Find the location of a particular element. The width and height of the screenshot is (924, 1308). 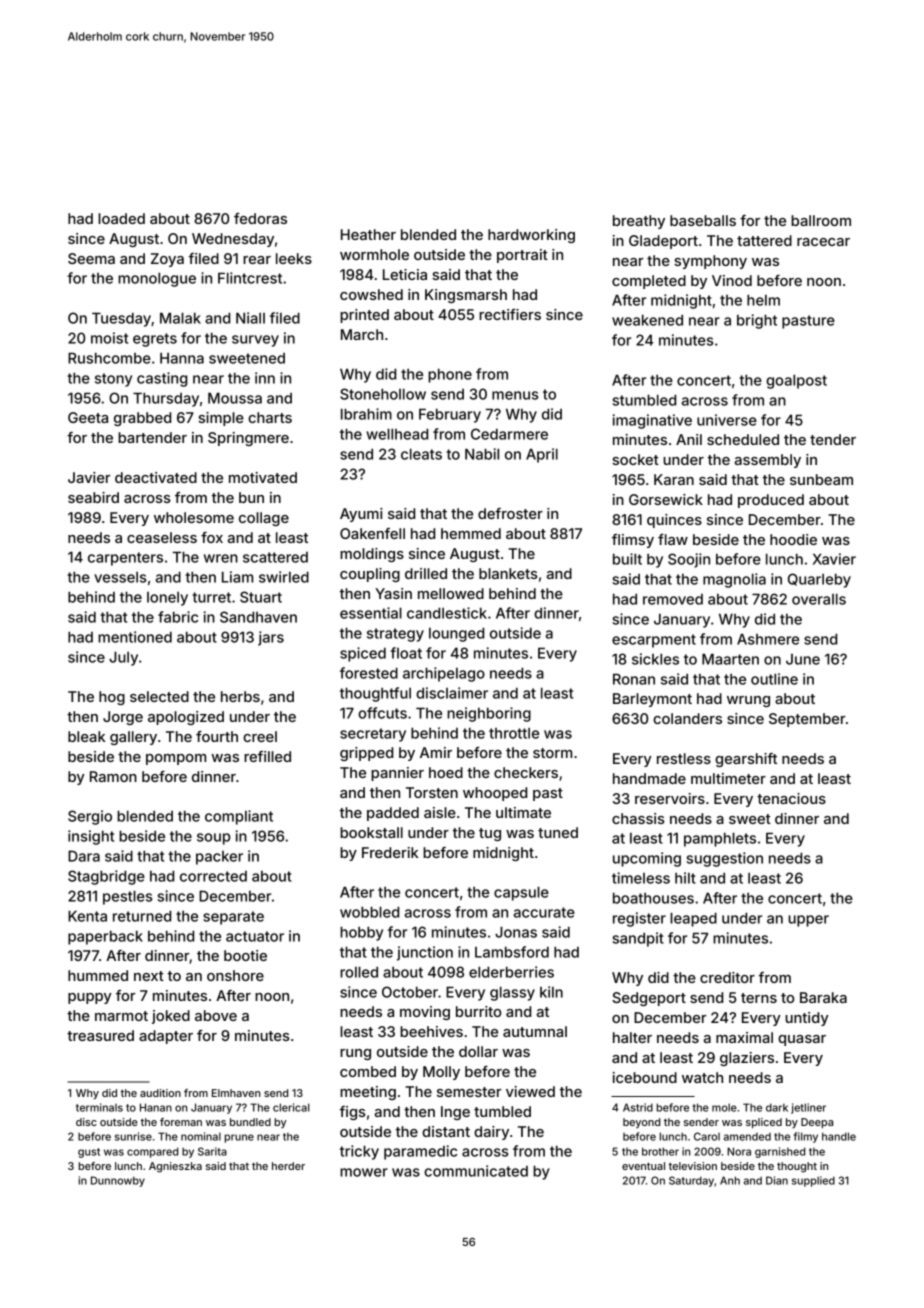

Ronan is located at coordinates (634, 679).
